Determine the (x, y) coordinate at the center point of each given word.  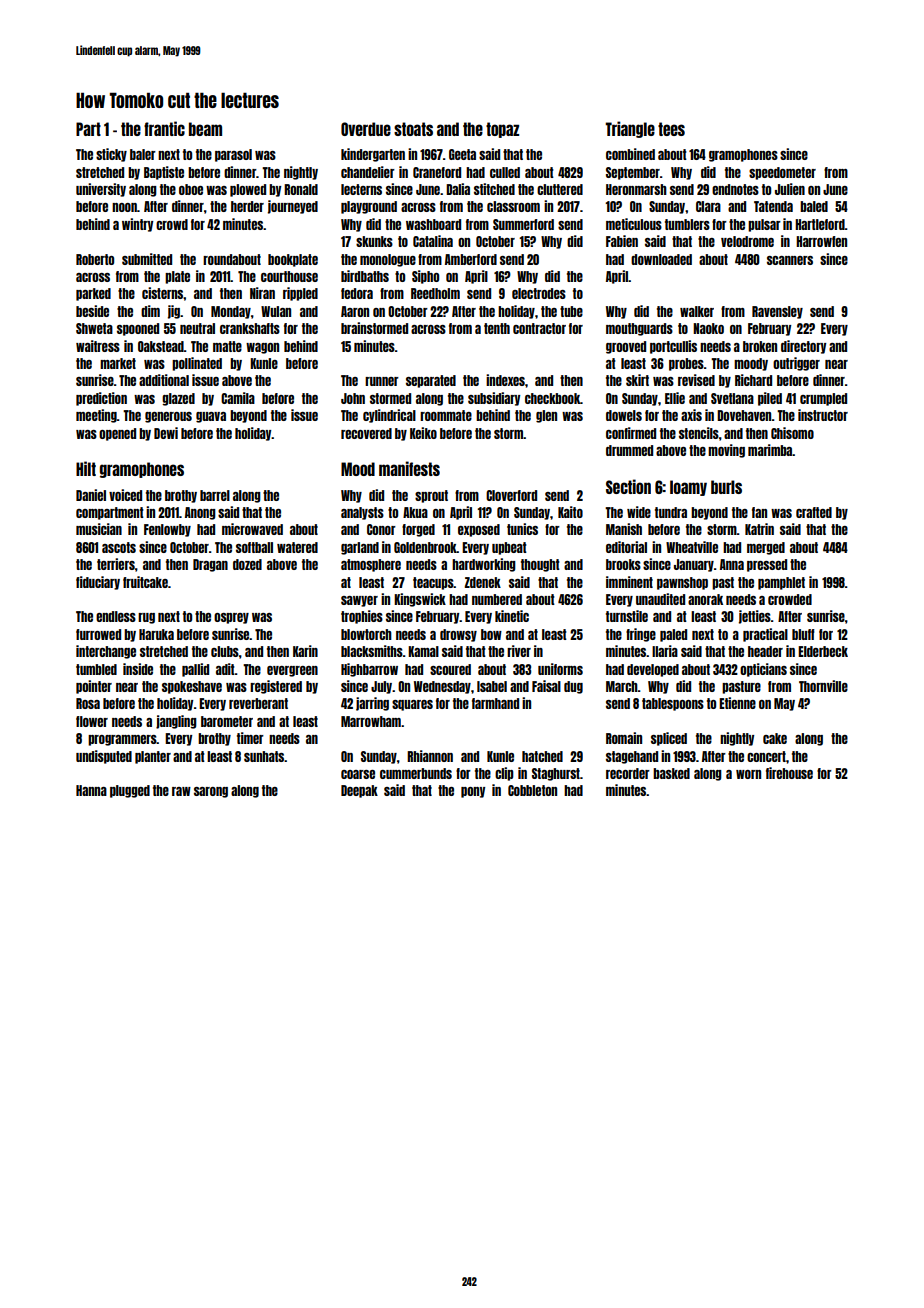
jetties (755, 617)
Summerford (523, 224)
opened (117, 434)
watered (297, 547)
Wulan (276, 311)
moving (726, 451)
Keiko (423, 433)
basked (671, 773)
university (101, 190)
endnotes (735, 189)
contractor (539, 328)
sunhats (264, 756)
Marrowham (371, 721)
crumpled (823, 399)
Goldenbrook (425, 547)
